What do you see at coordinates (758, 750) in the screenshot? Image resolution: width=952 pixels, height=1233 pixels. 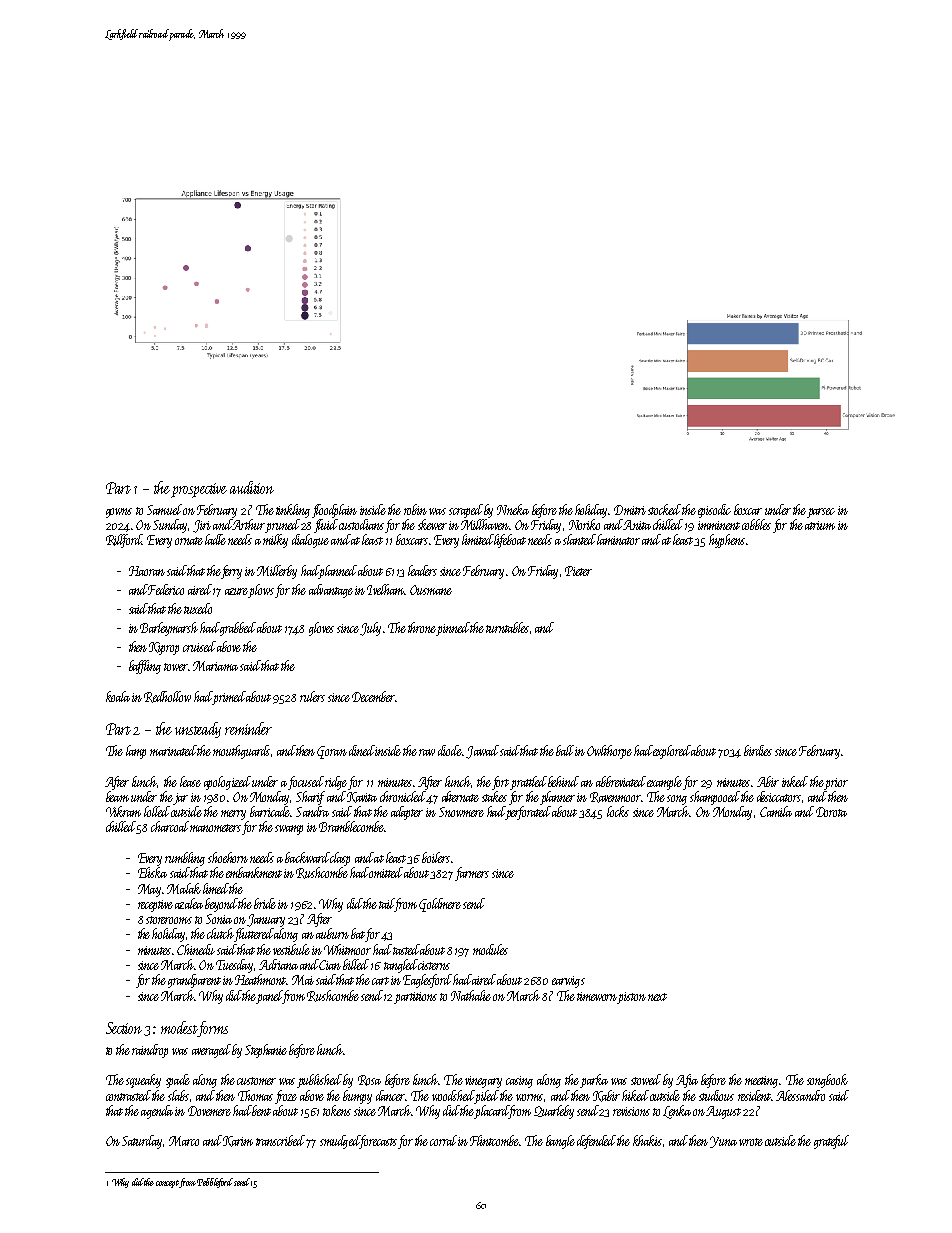 I see `birdies` at bounding box center [758, 750].
